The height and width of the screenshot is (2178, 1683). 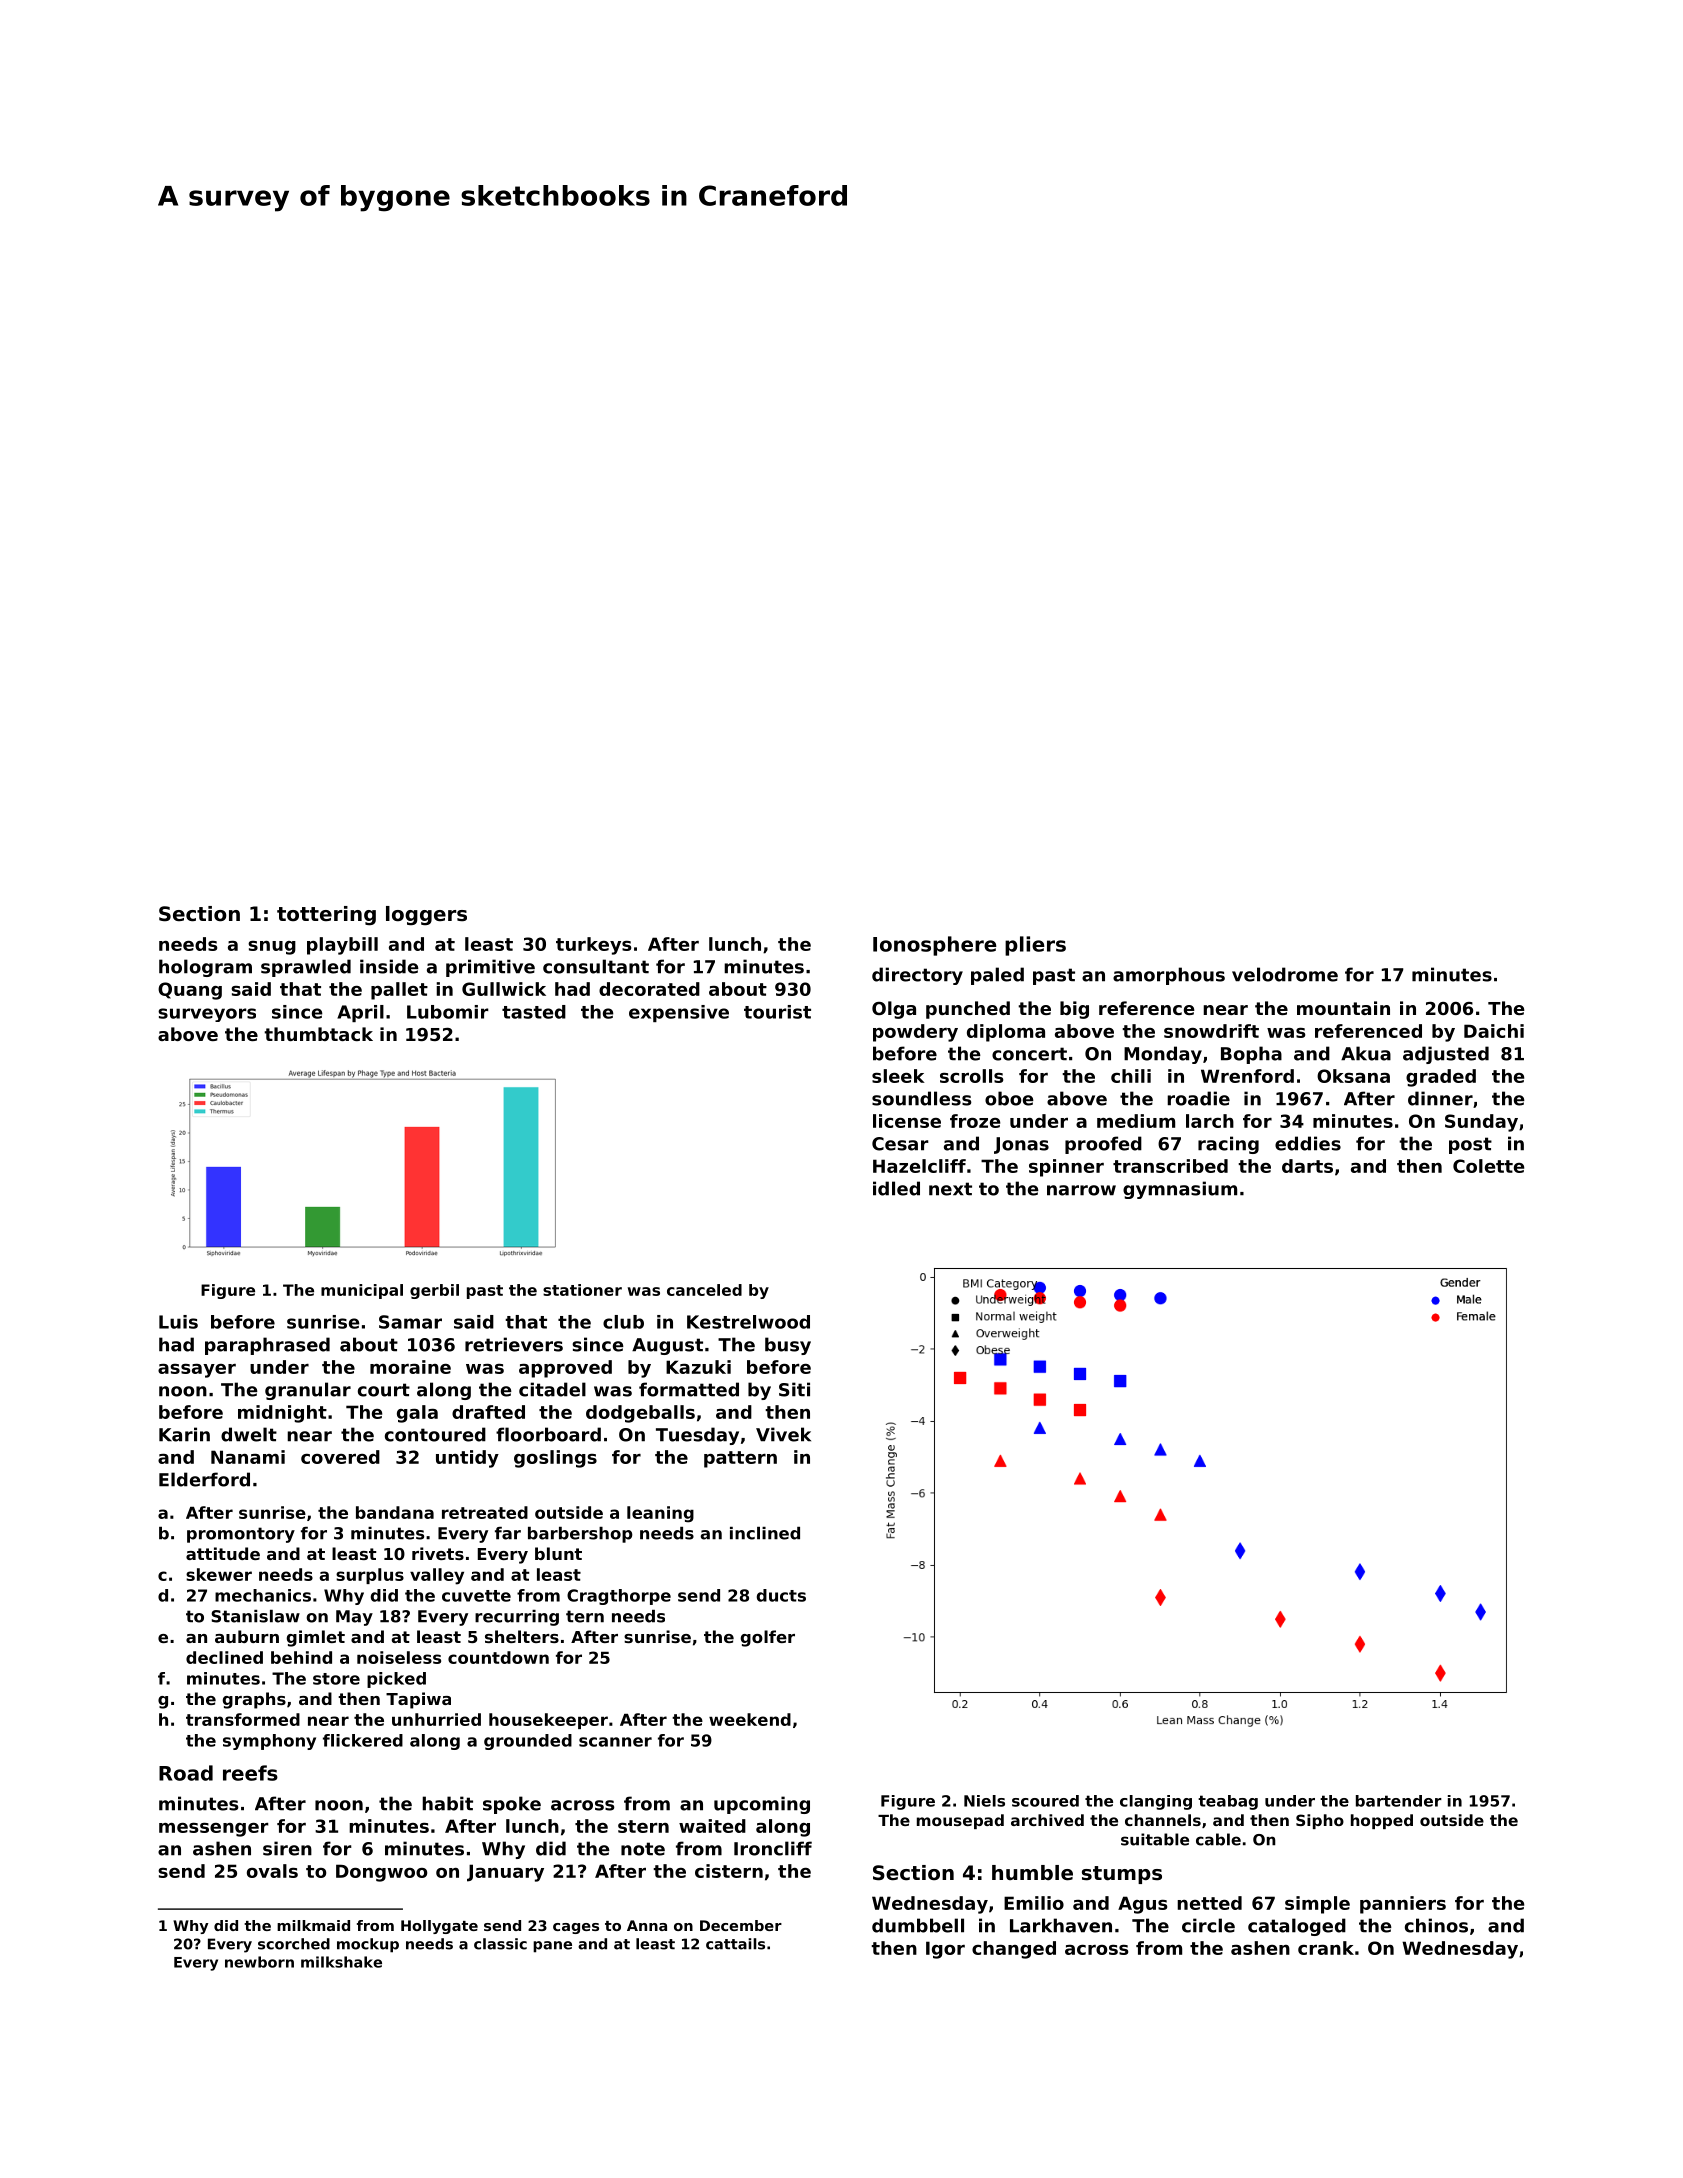 What do you see at coordinates (267, 1346) in the screenshot?
I see `paraphrased` at bounding box center [267, 1346].
